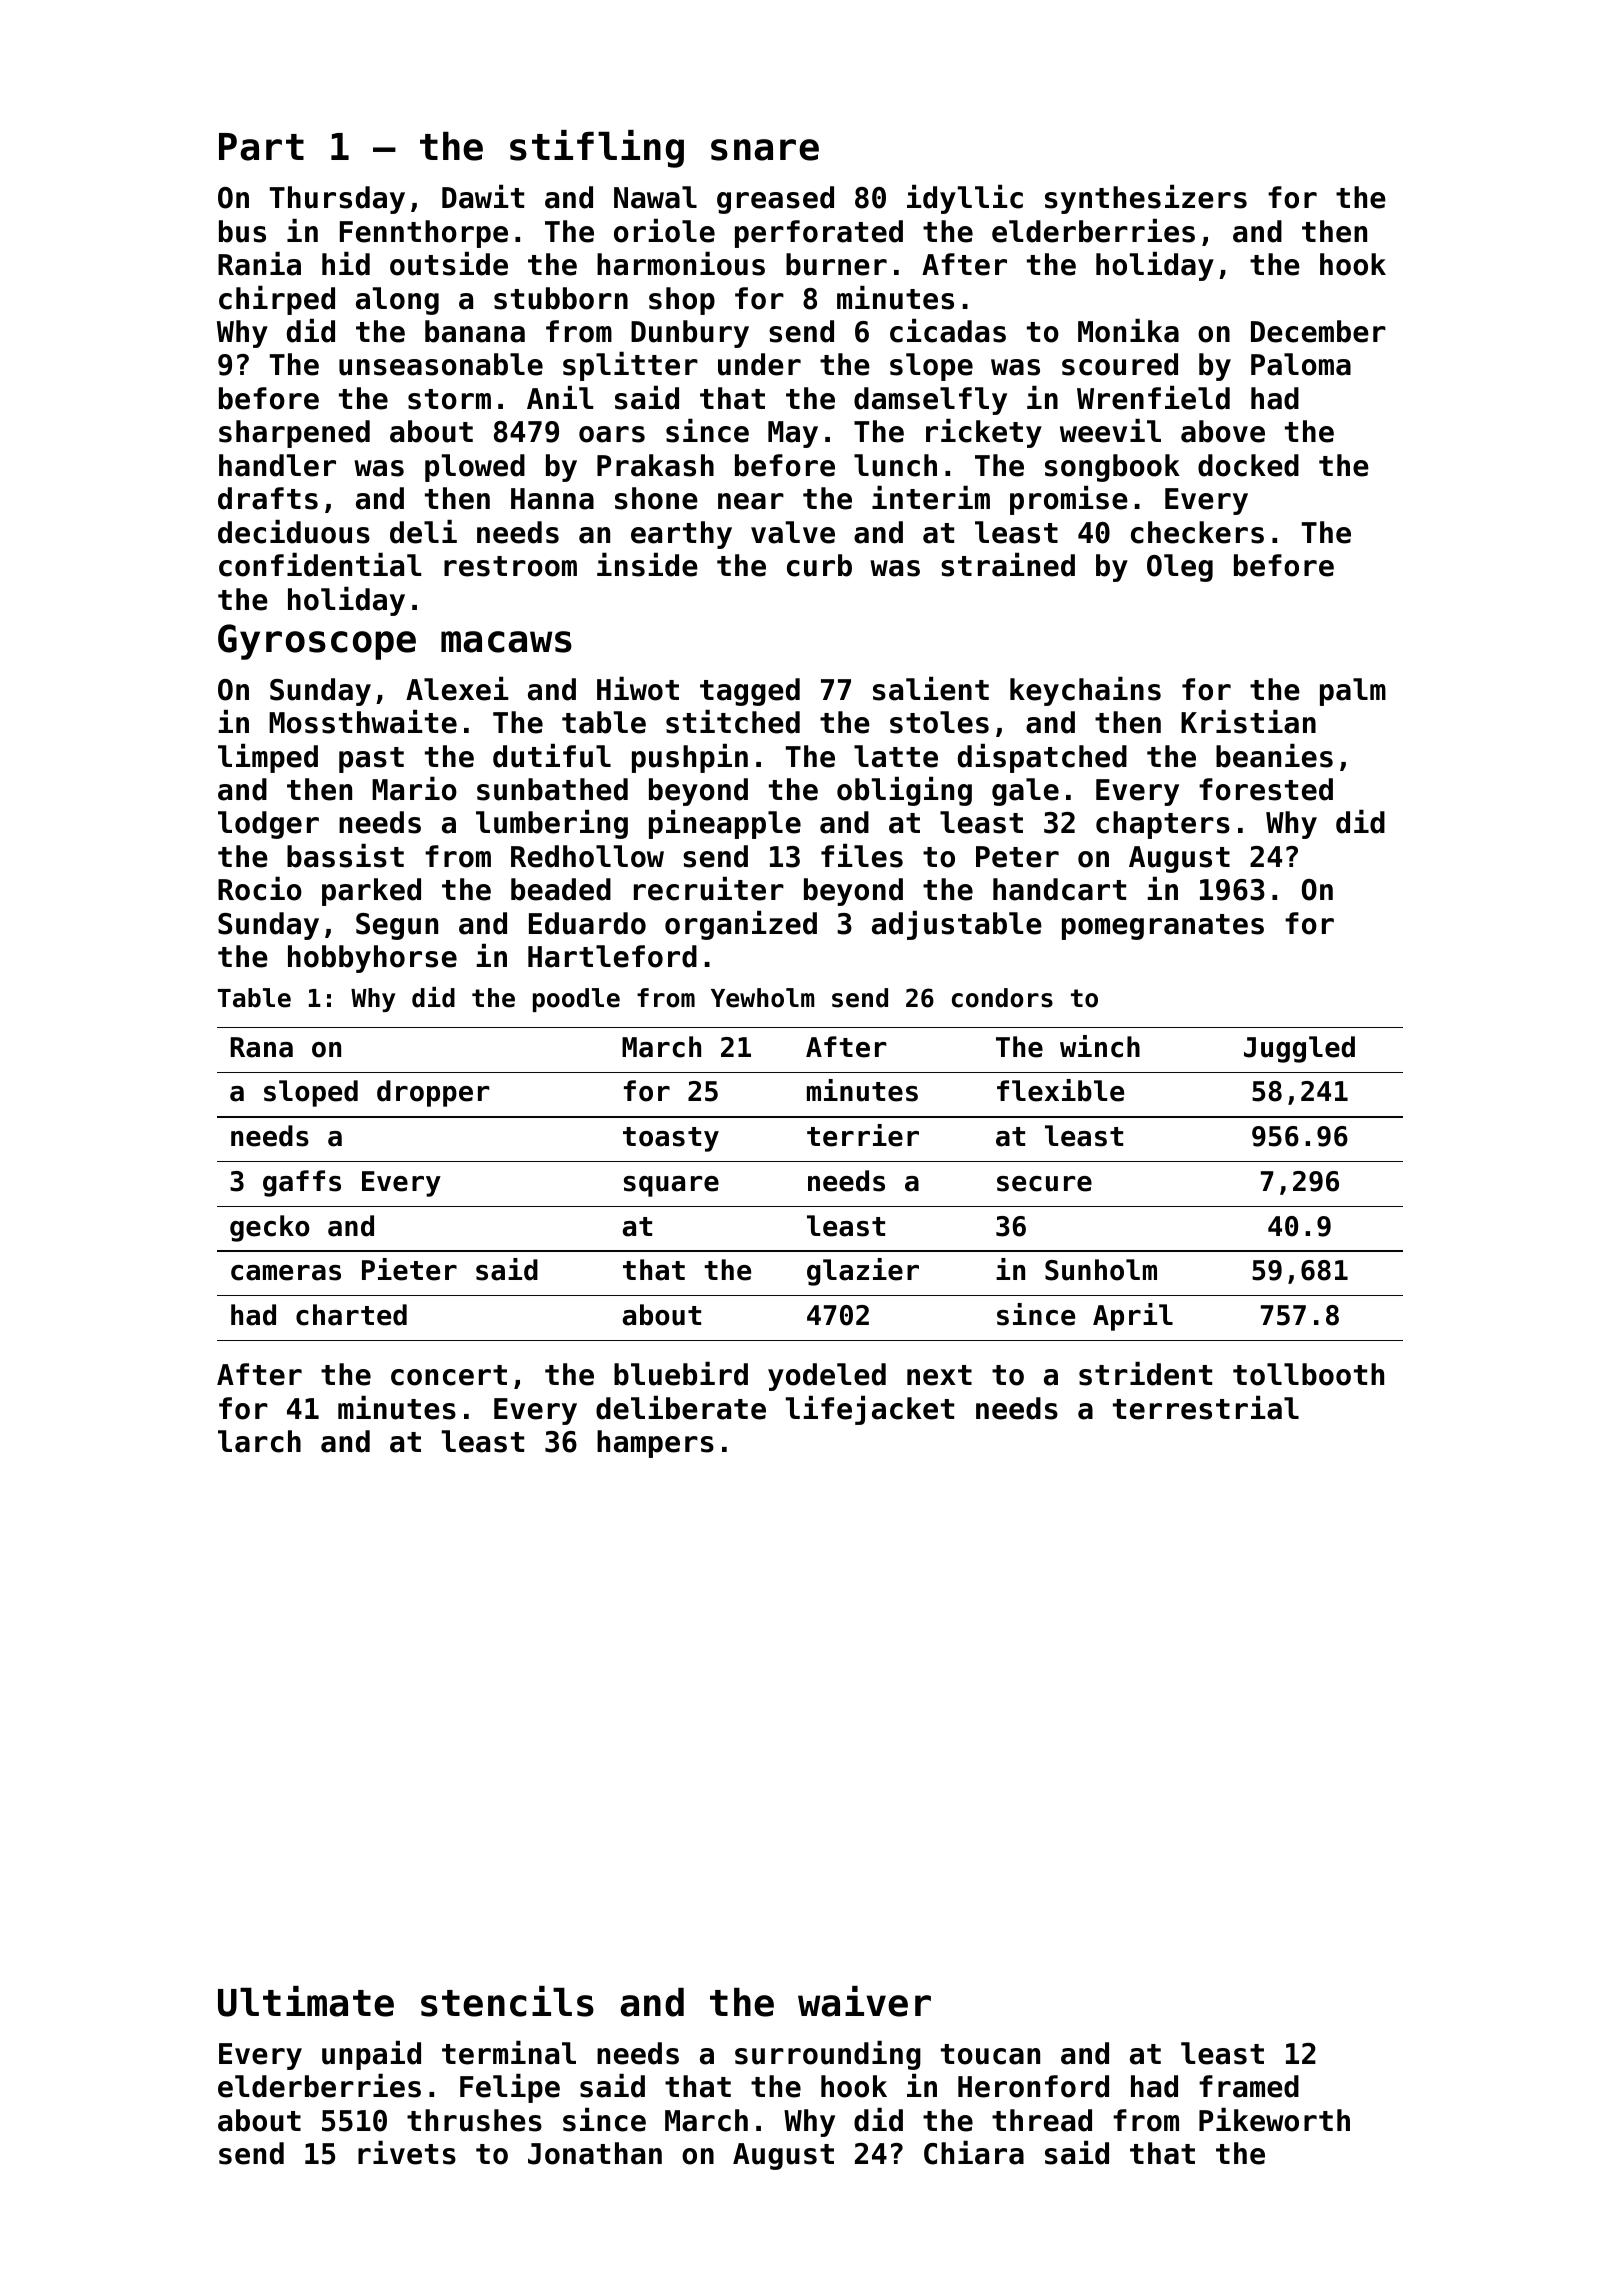  Describe the element at coordinates (939, 1375) in the page. I see `next` at that location.
